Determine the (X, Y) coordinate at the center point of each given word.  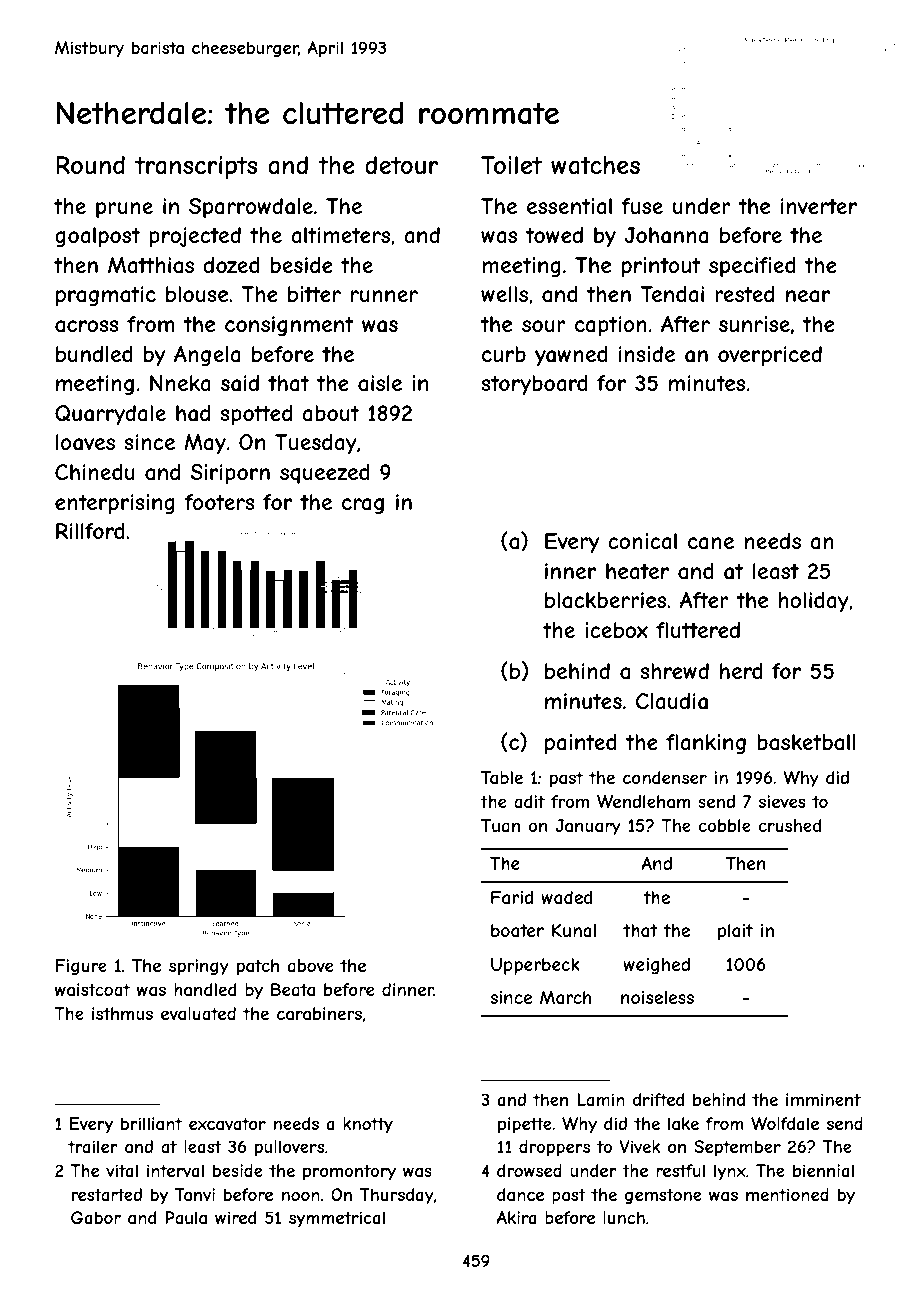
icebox (616, 630)
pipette (525, 1125)
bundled (94, 354)
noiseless (657, 997)
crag (363, 506)
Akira (517, 1217)
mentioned (787, 1194)
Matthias (151, 265)
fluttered (698, 630)
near (808, 296)
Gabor (96, 1217)
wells (504, 294)
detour (401, 165)
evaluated (198, 1013)
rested (744, 294)
